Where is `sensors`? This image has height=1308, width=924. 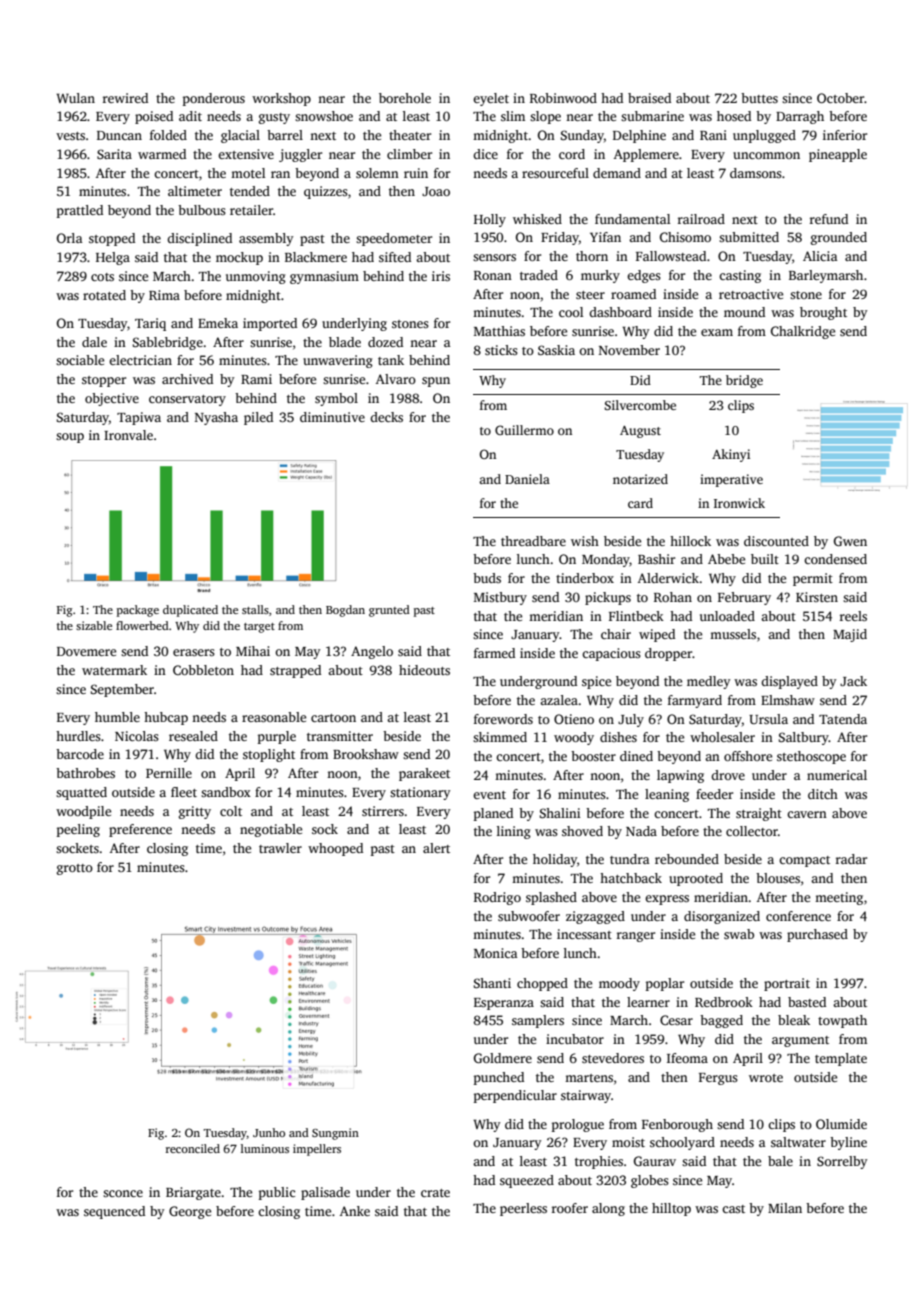 sensors is located at coordinates (494, 257).
